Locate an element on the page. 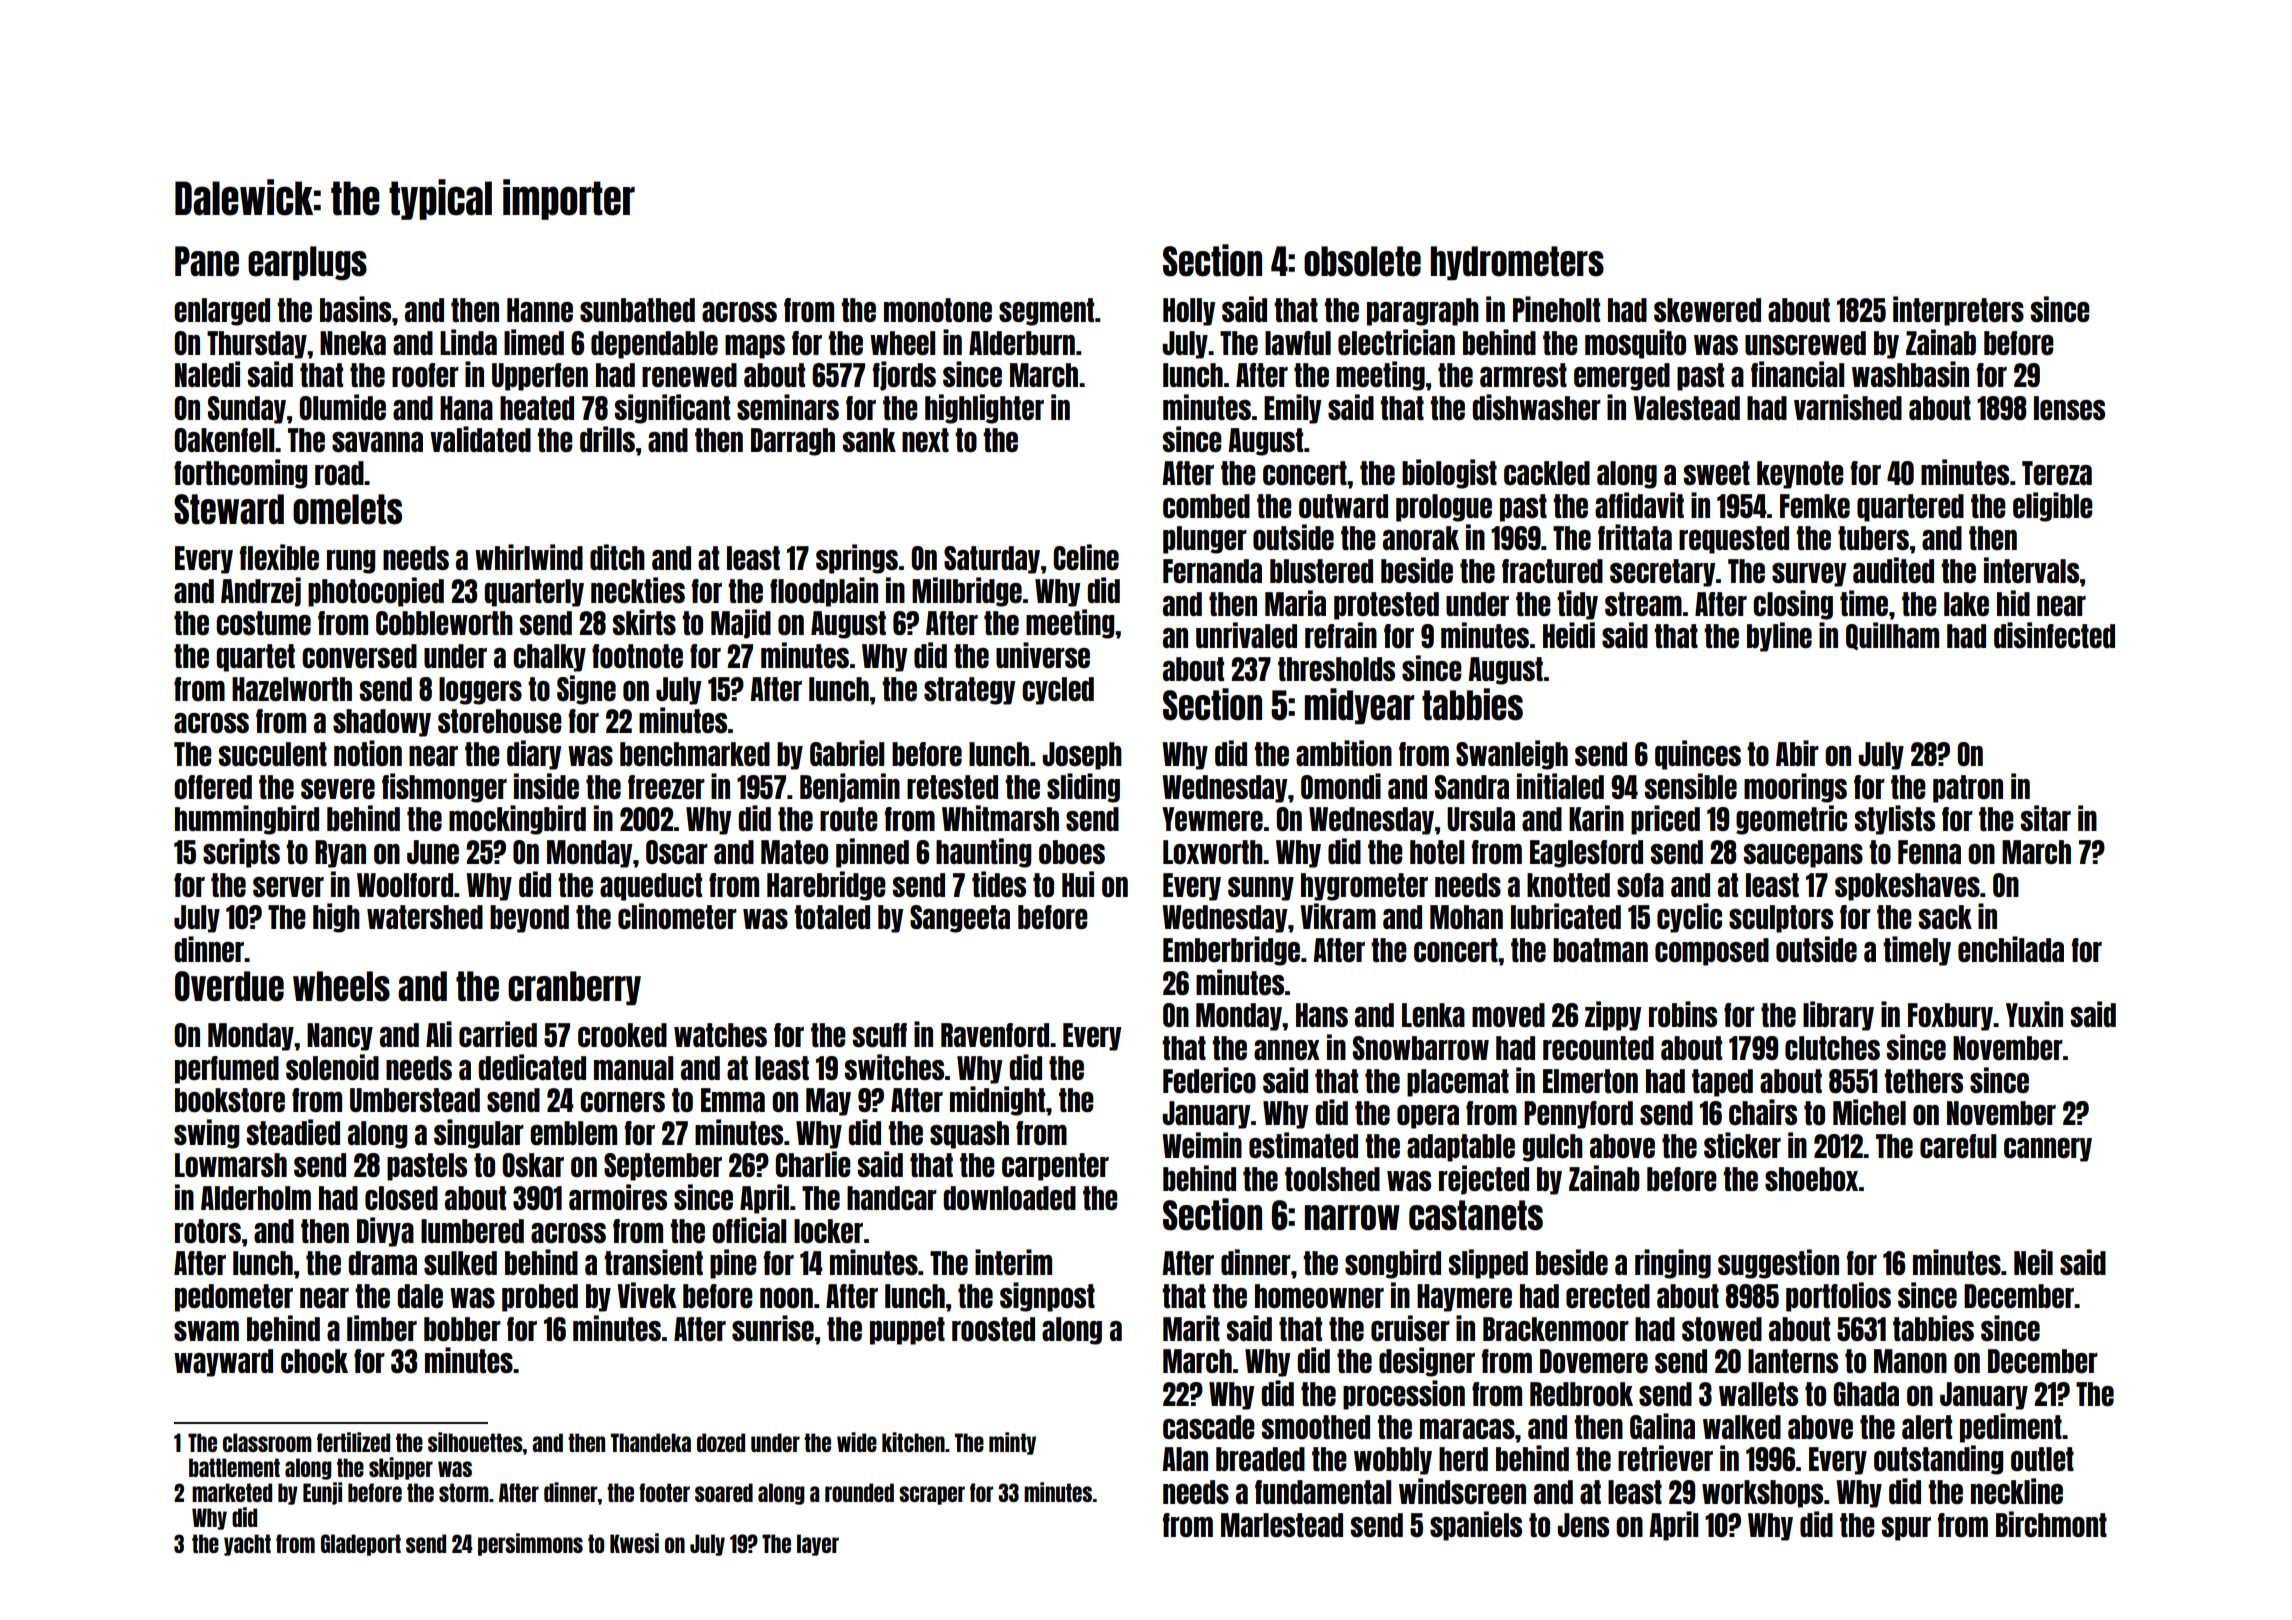  Ravenford is located at coordinates (995, 1035).
